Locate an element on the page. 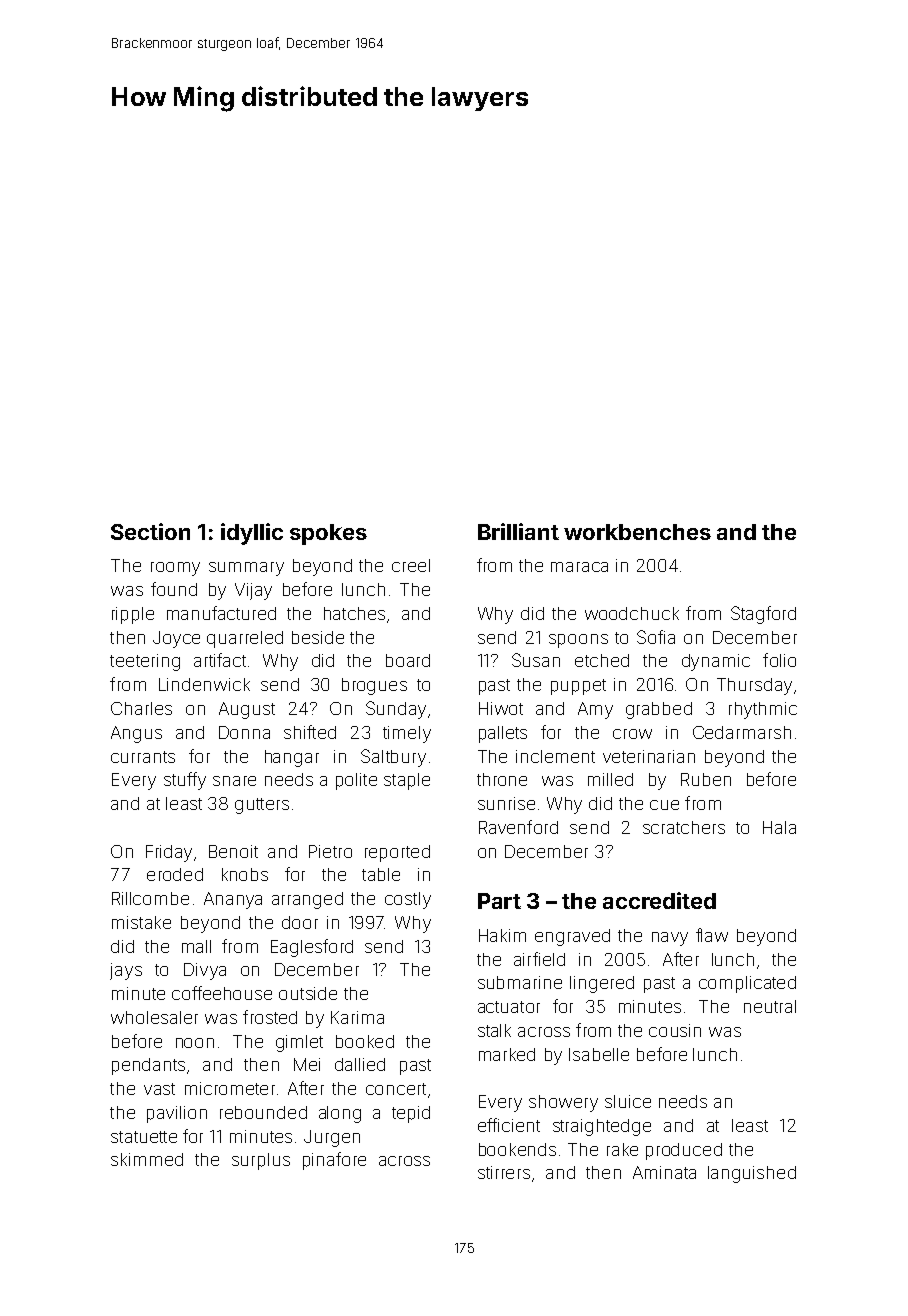 The image size is (908, 1316). Section is located at coordinates (150, 531).
